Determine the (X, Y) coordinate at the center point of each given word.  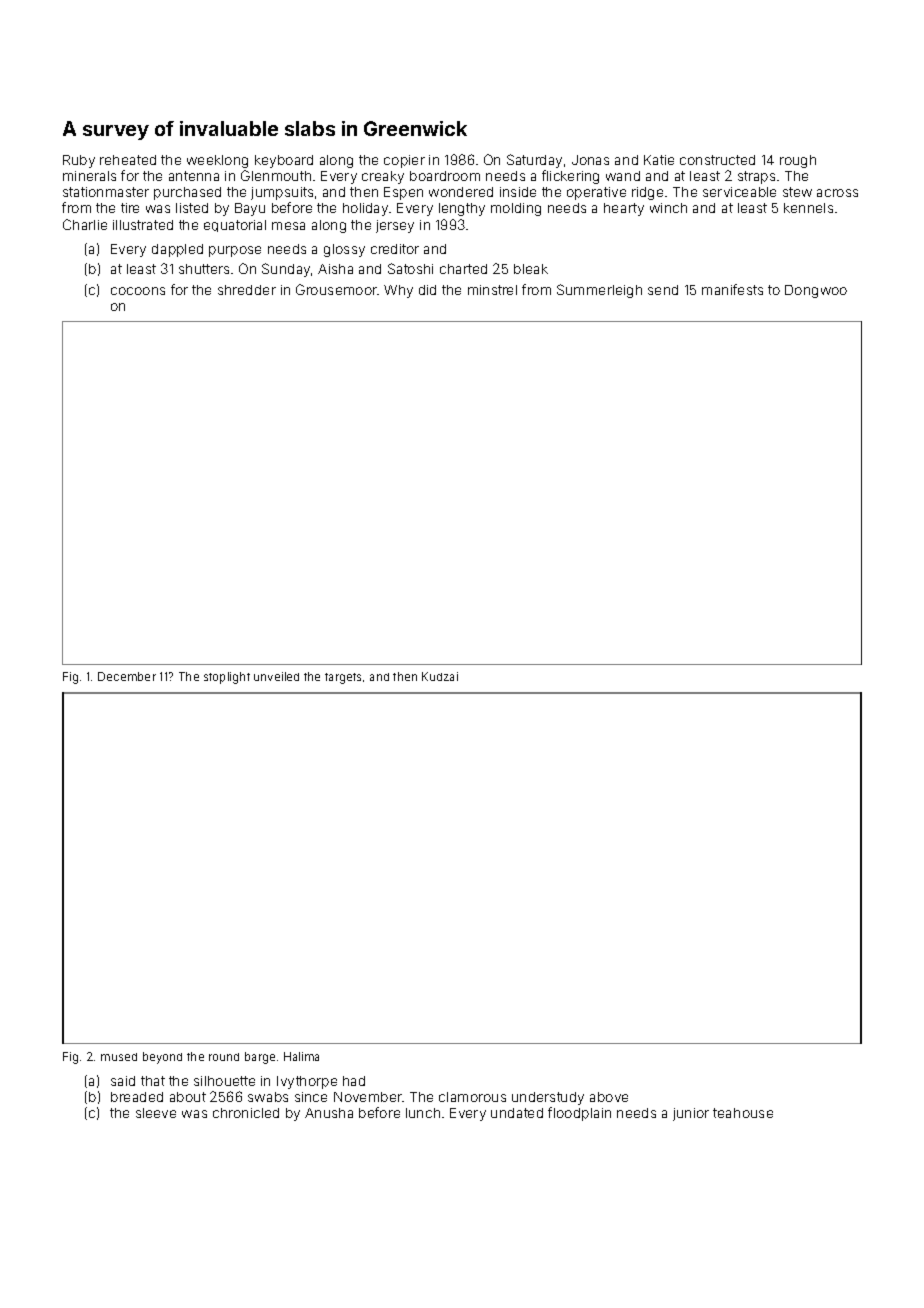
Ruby (79, 161)
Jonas (590, 160)
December (127, 676)
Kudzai (440, 676)
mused (119, 1057)
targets (343, 678)
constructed (717, 160)
